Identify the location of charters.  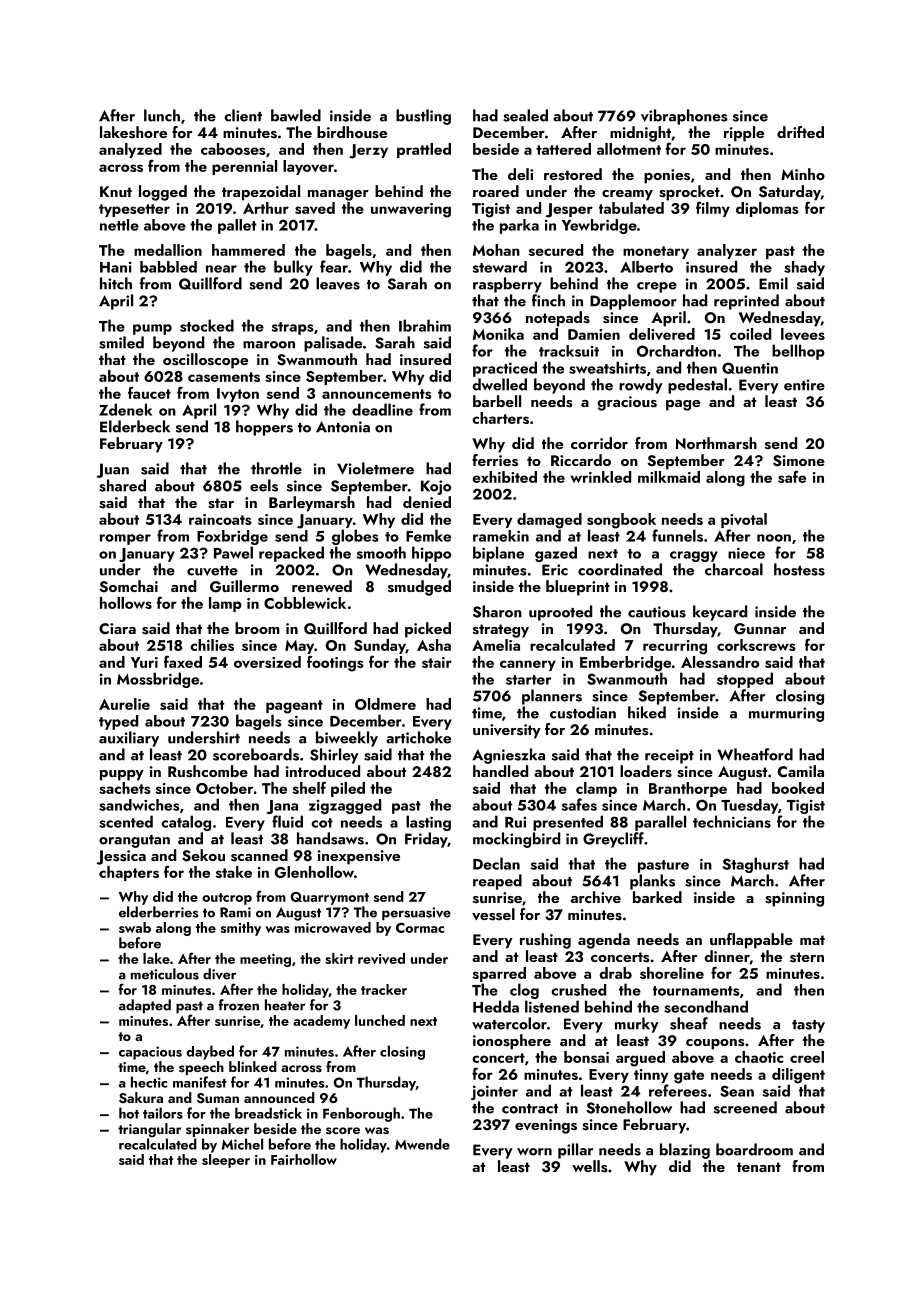
(500, 418).
